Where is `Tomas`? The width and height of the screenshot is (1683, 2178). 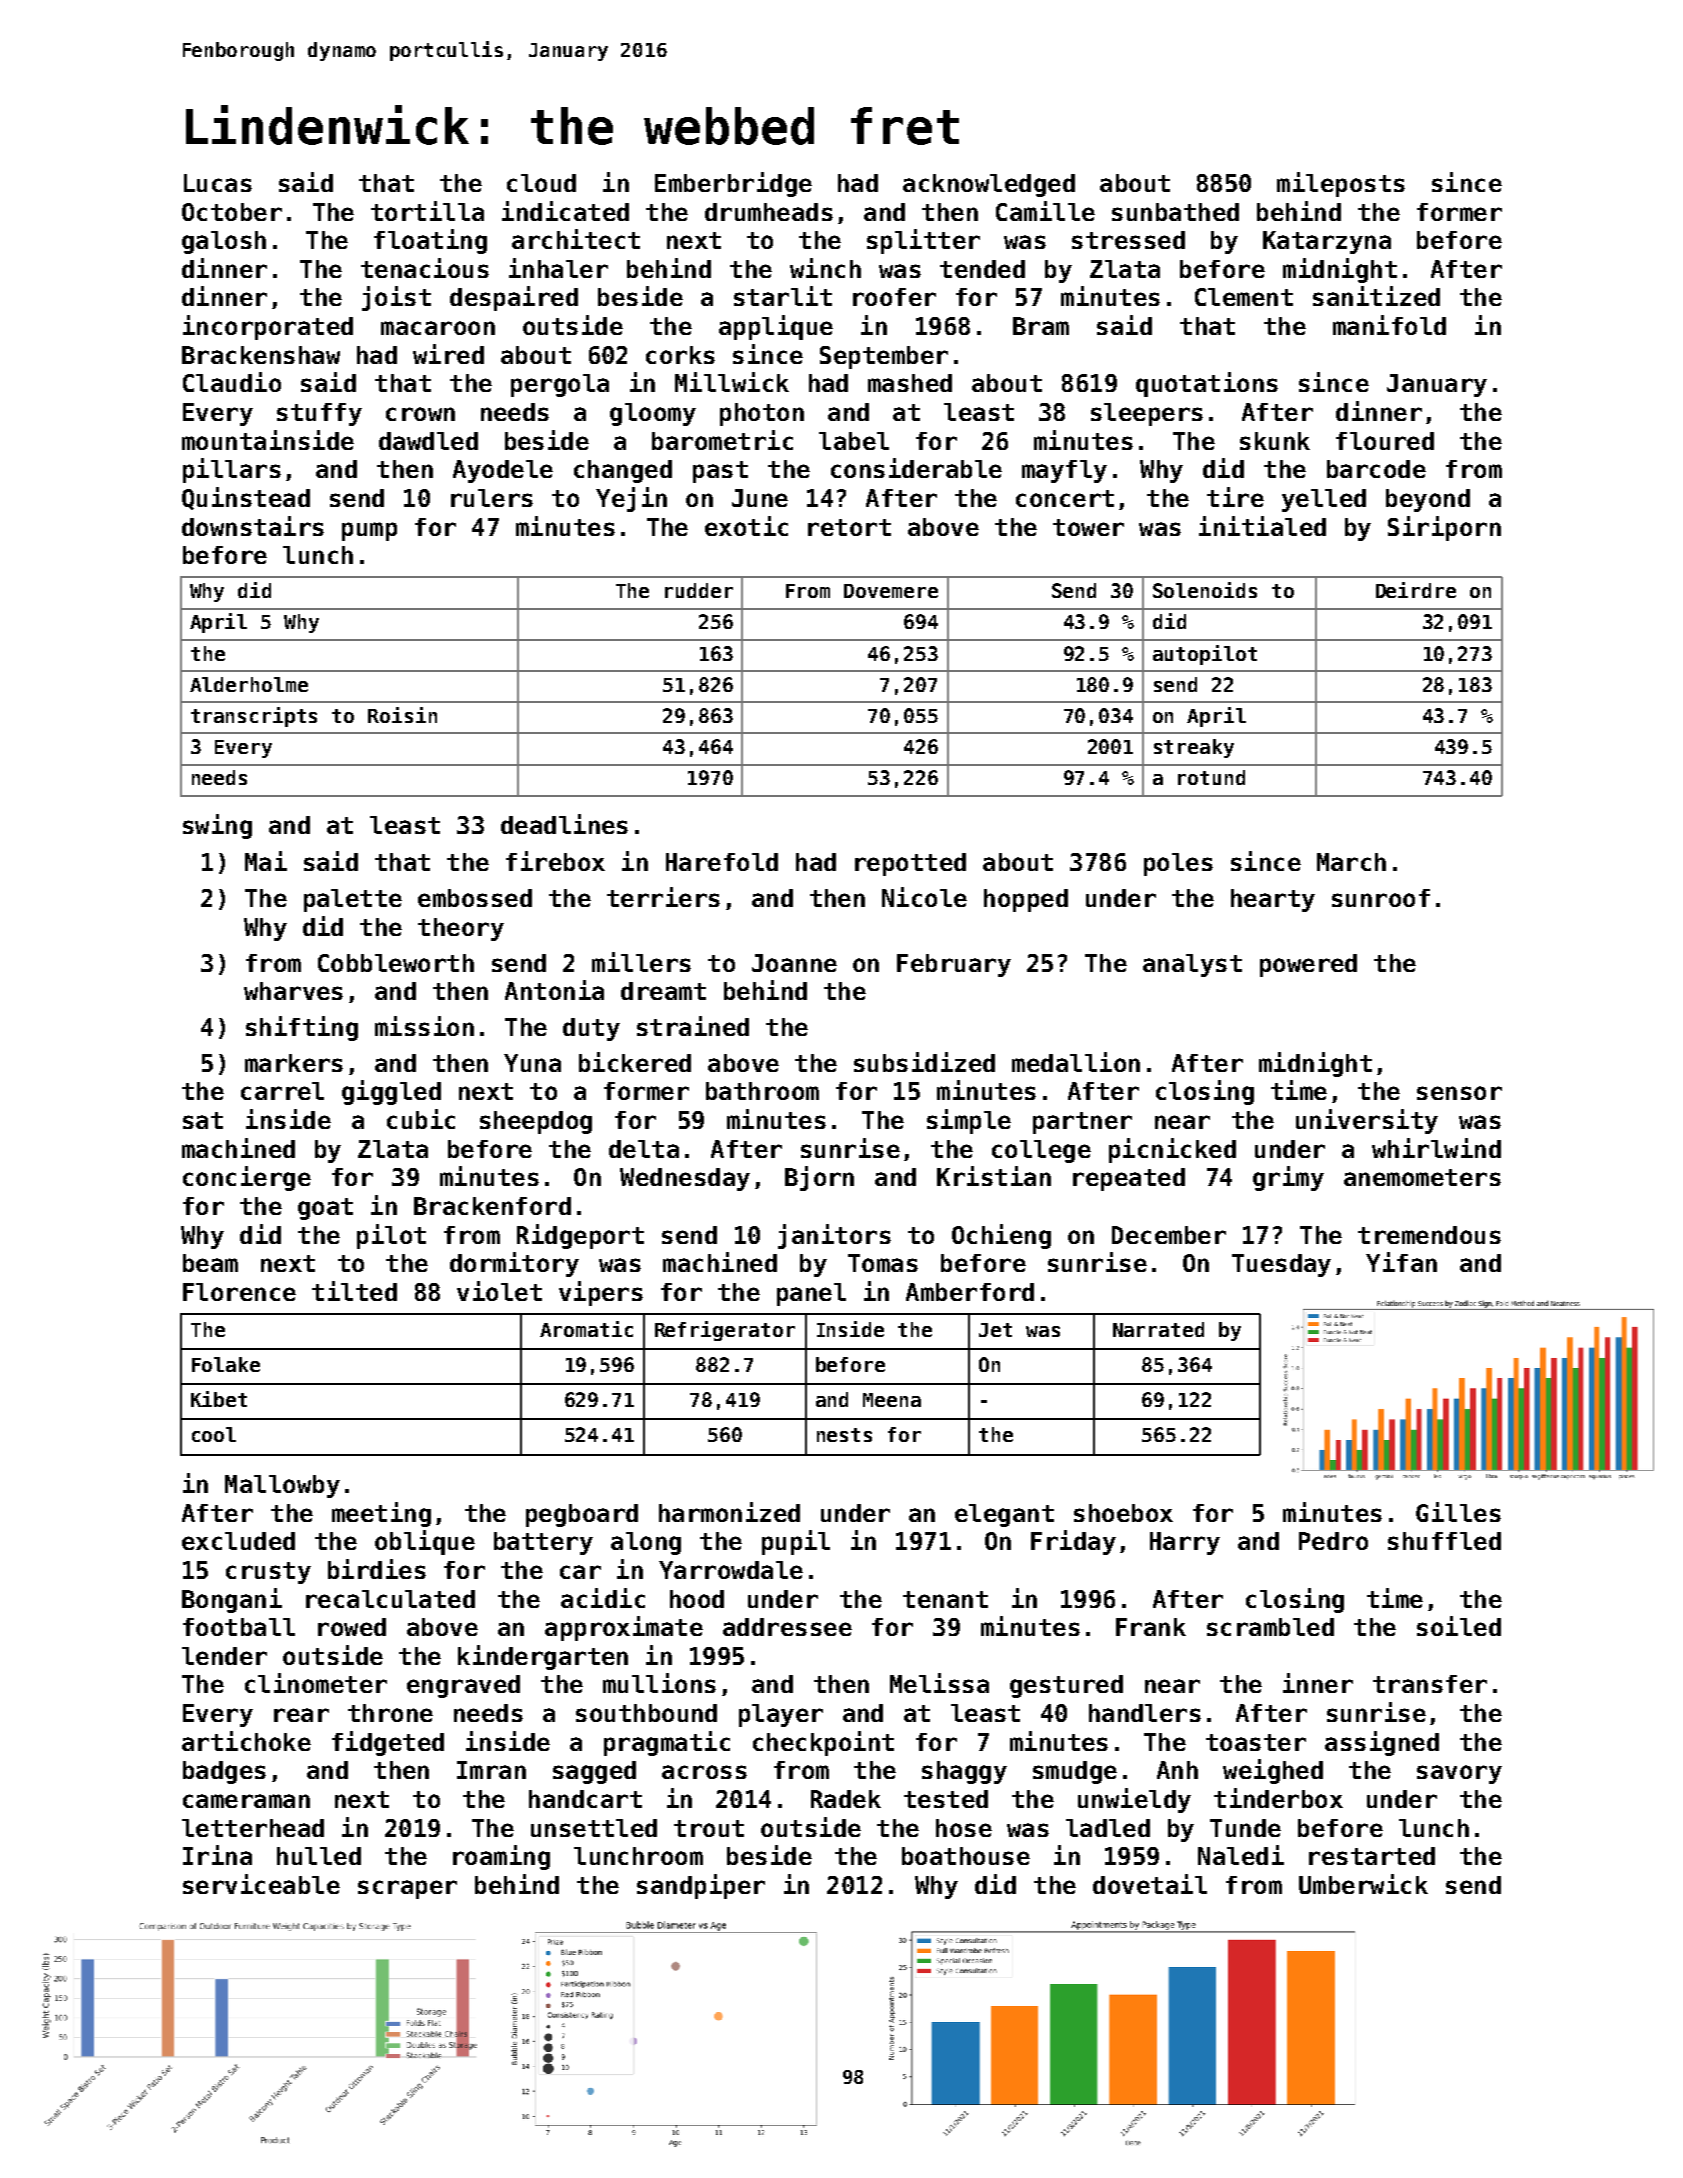 Tomas is located at coordinates (883, 1263).
